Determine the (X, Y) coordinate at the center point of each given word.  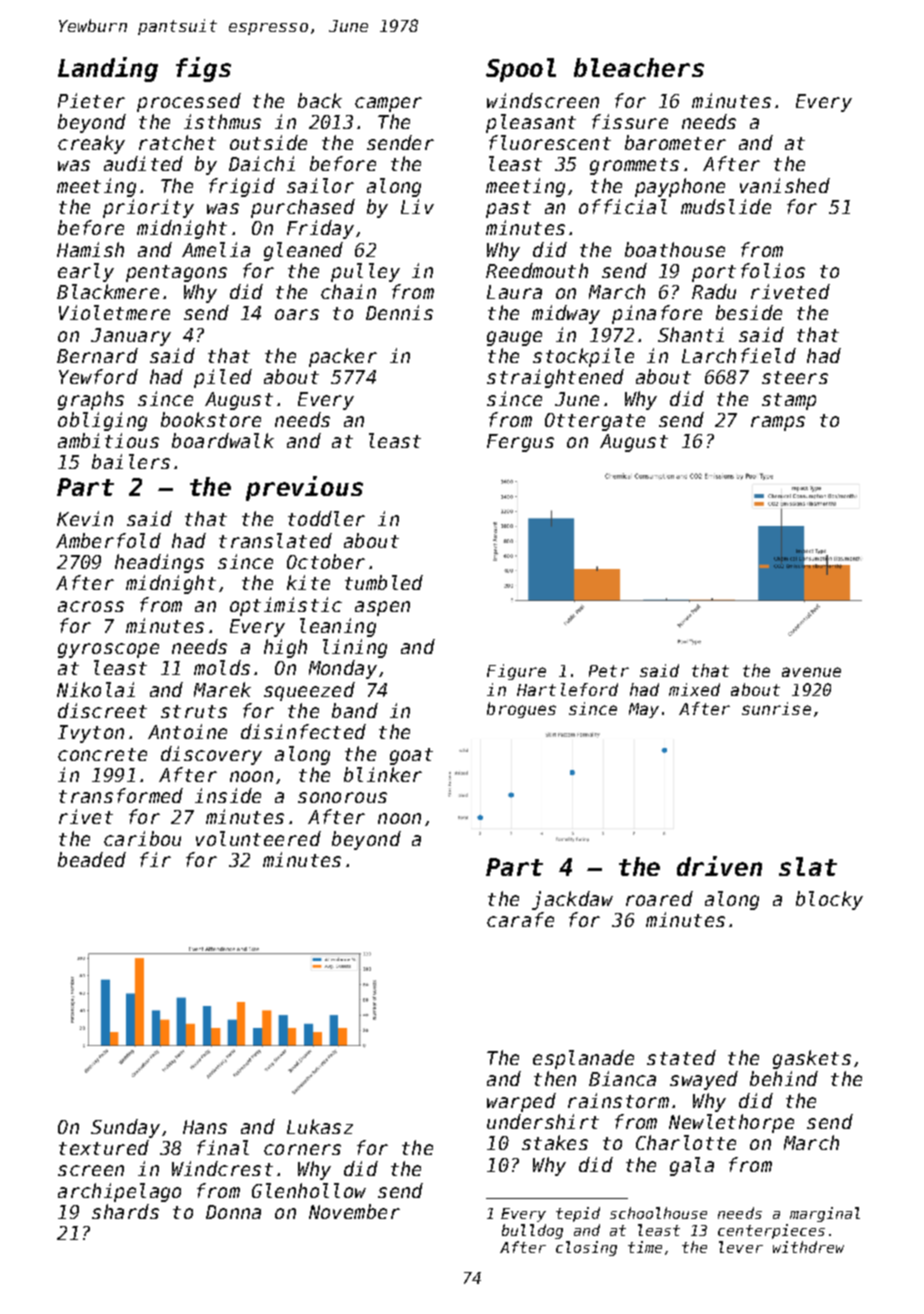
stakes (555, 1142)
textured (104, 1147)
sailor (320, 185)
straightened (555, 378)
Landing (108, 69)
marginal (825, 1214)
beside (749, 312)
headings (159, 563)
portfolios (748, 272)
